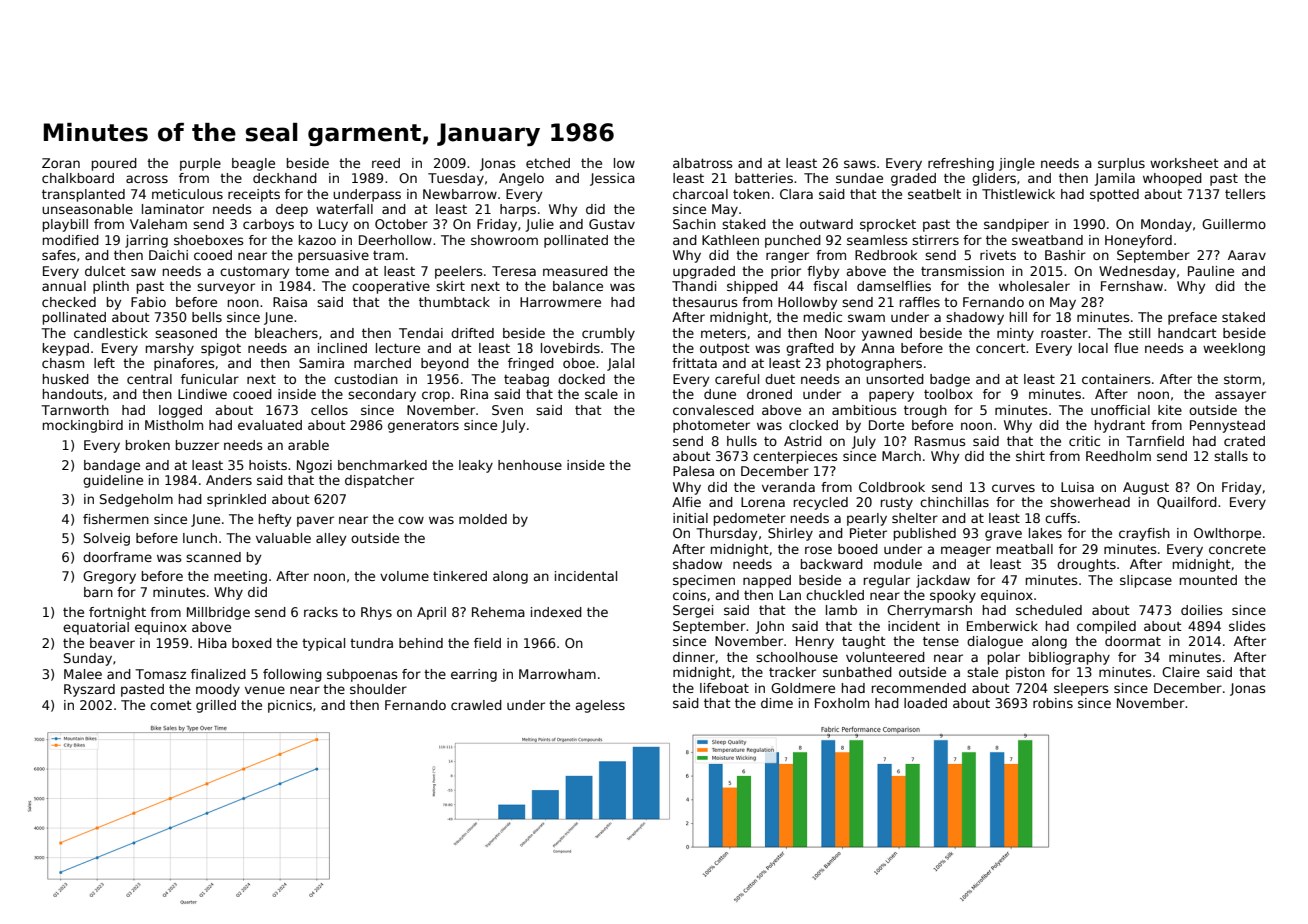 The height and width of the screenshot is (924, 1308). Describe the element at coordinates (376, 613) in the screenshot. I see `Rhys` at that location.
